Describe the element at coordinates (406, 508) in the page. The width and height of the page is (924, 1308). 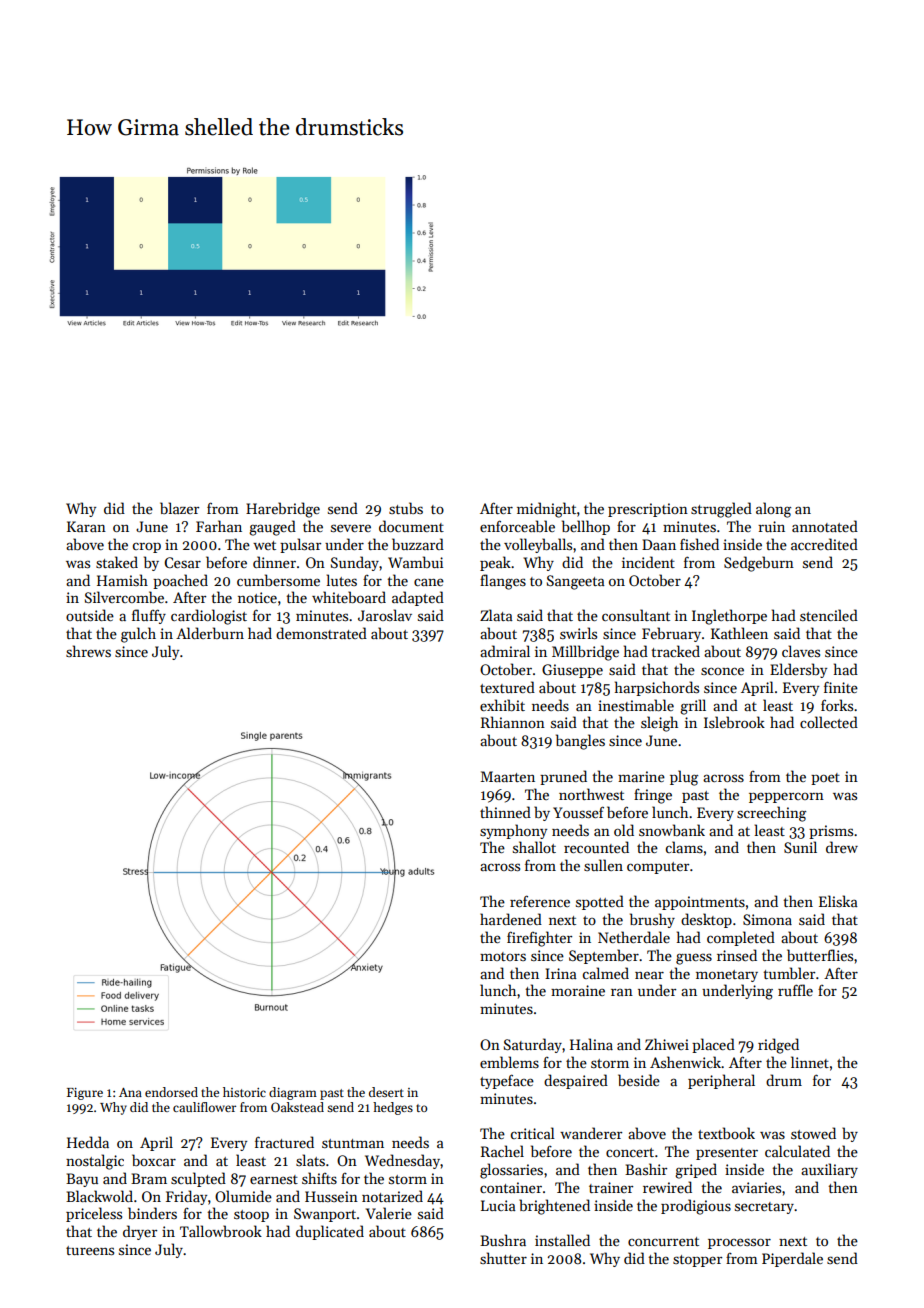
I see `stubs` at that location.
